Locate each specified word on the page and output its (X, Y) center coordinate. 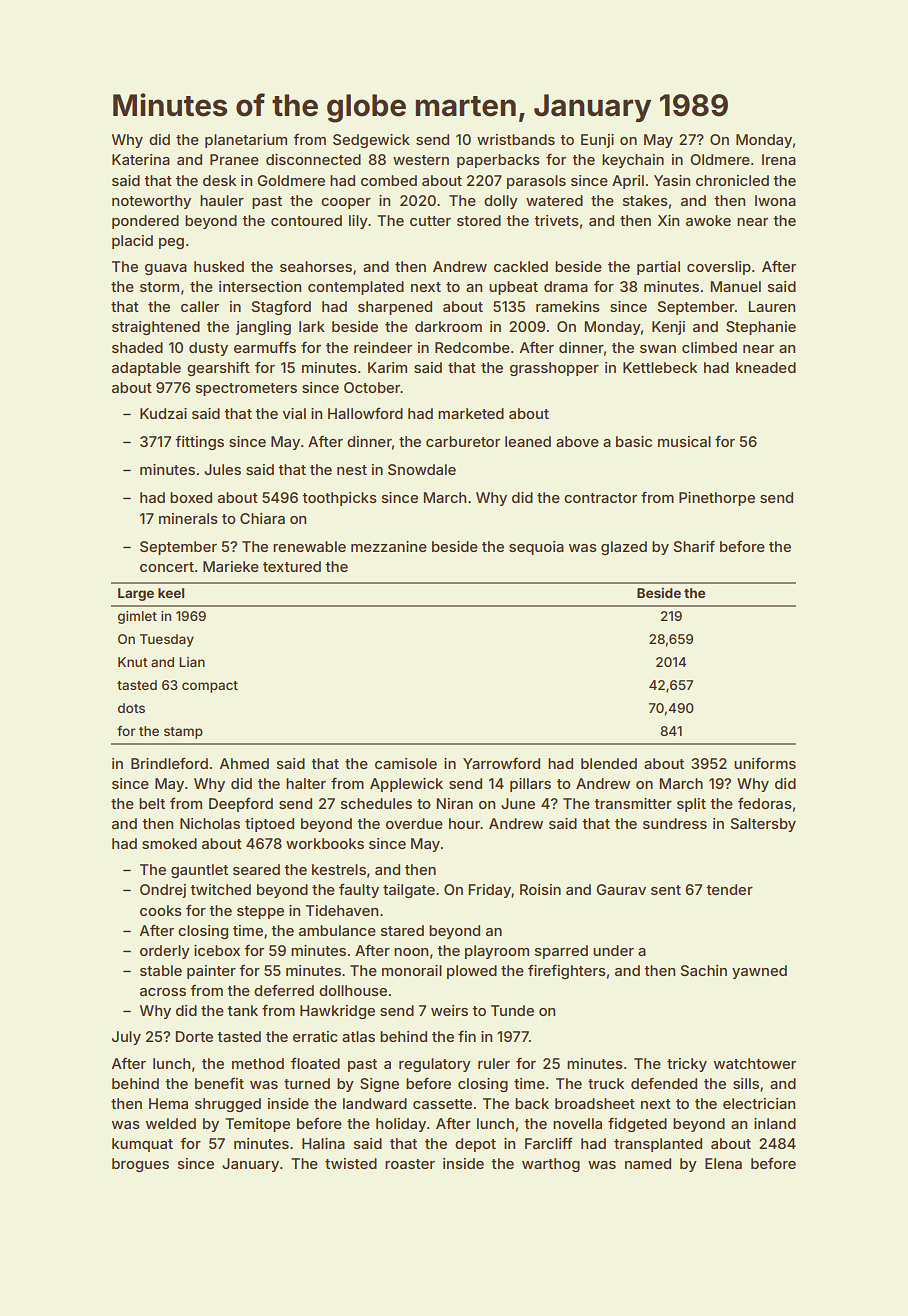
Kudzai (163, 413)
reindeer (383, 347)
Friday (490, 891)
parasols (536, 182)
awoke (708, 220)
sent (666, 890)
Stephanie (761, 328)
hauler (222, 200)
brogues (140, 1165)
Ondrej (163, 891)
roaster (410, 1164)
